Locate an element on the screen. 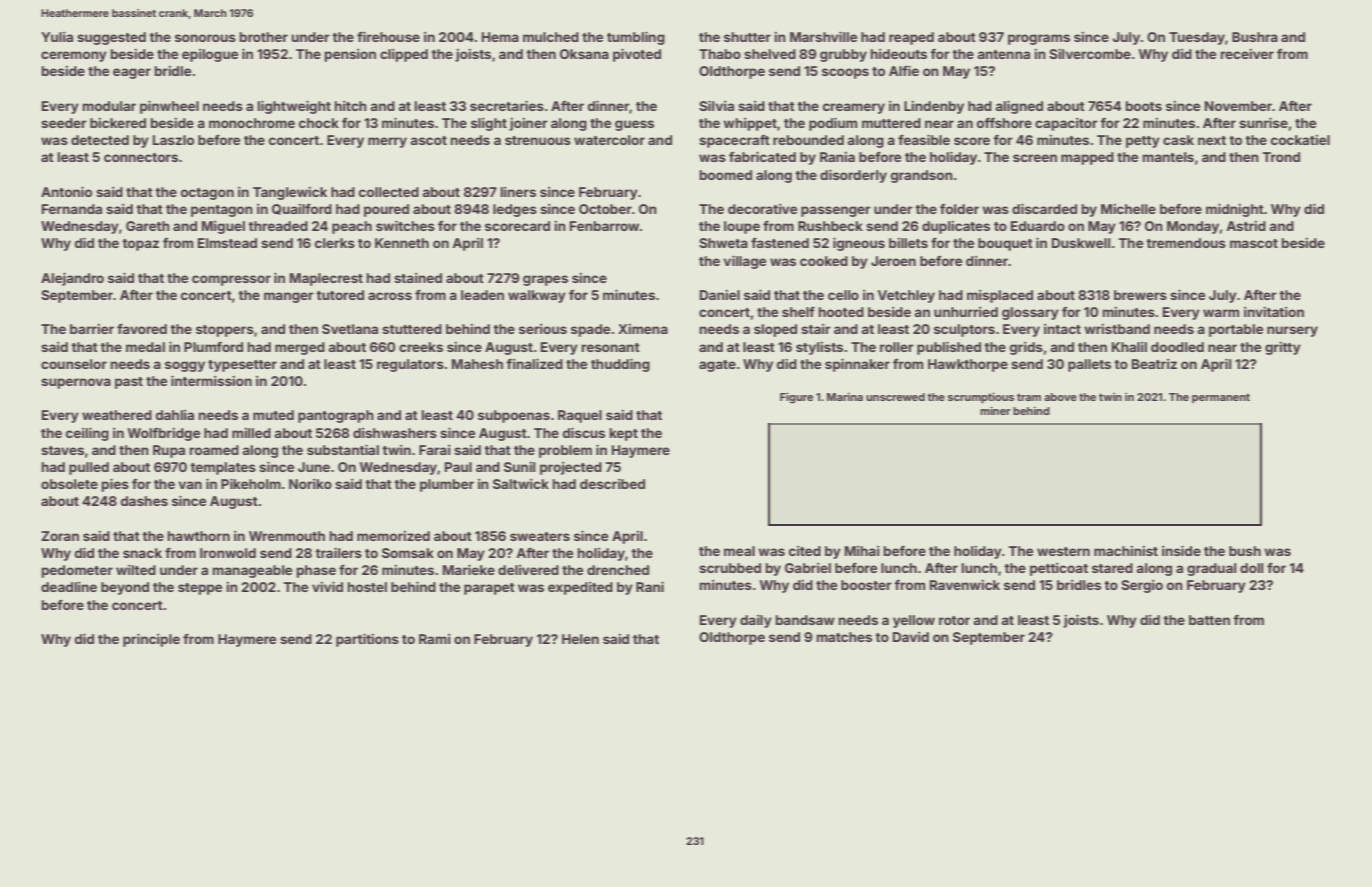  serious is located at coordinates (543, 329).
